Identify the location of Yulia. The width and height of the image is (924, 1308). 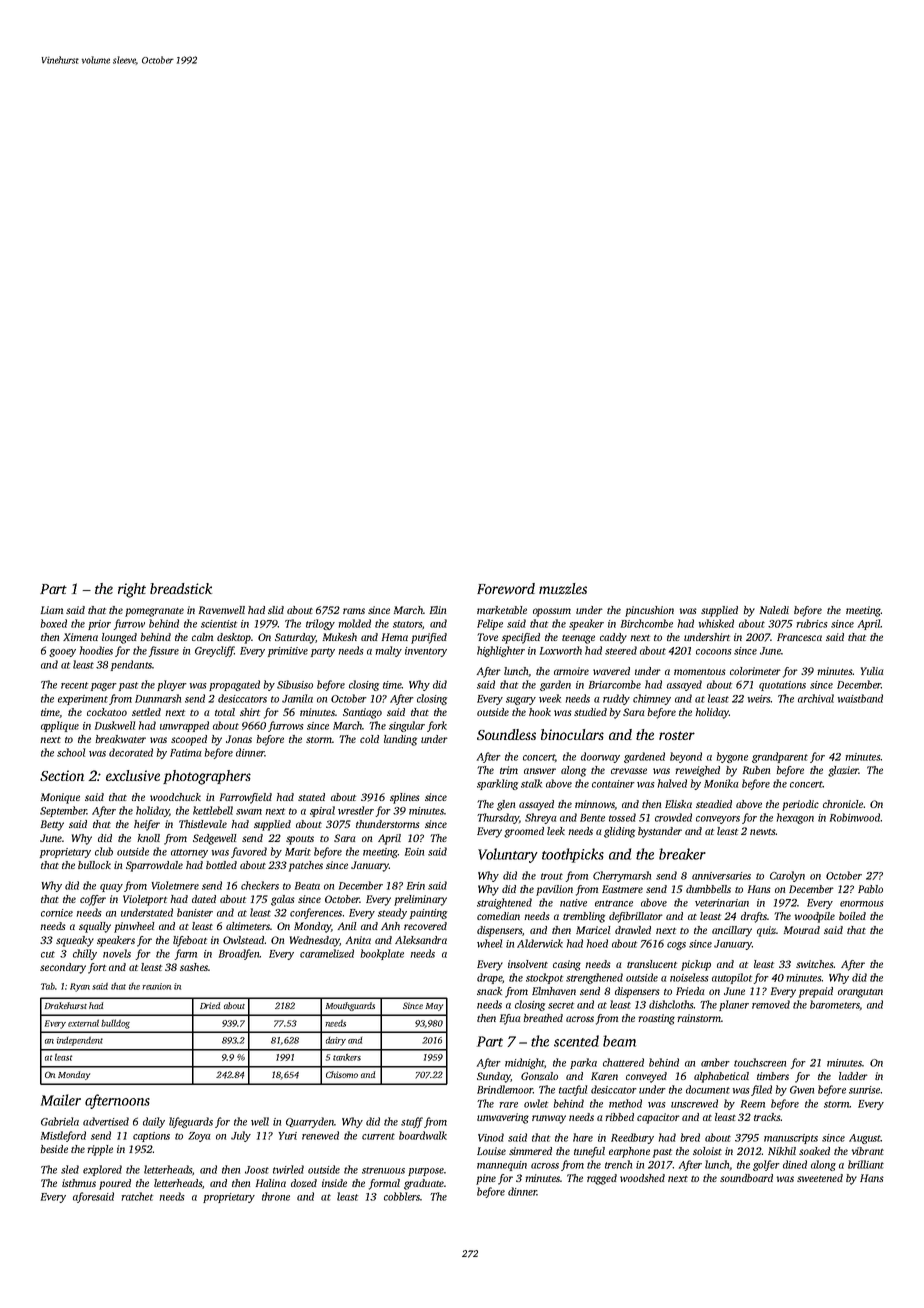
(872, 671).
